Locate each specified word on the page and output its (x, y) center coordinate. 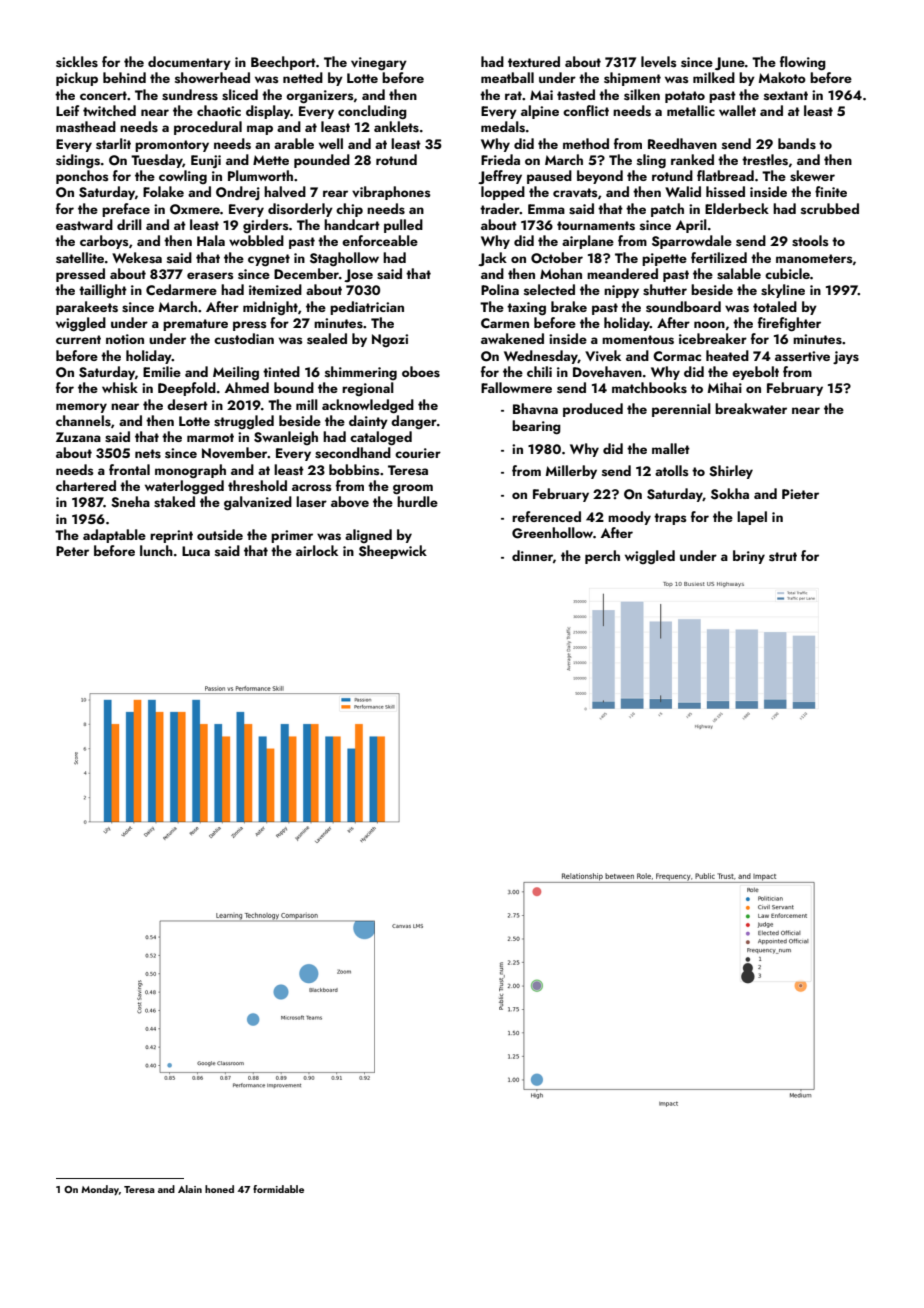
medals (503, 127)
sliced (240, 95)
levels (659, 62)
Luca (196, 551)
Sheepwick (393, 552)
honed (219, 1189)
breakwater (751, 408)
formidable (278, 1189)
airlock (317, 550)
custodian (244, 339)
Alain (190, 1189)
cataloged (381, 438)
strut (783, 557)
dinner (532, 555)
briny (749, 557)
